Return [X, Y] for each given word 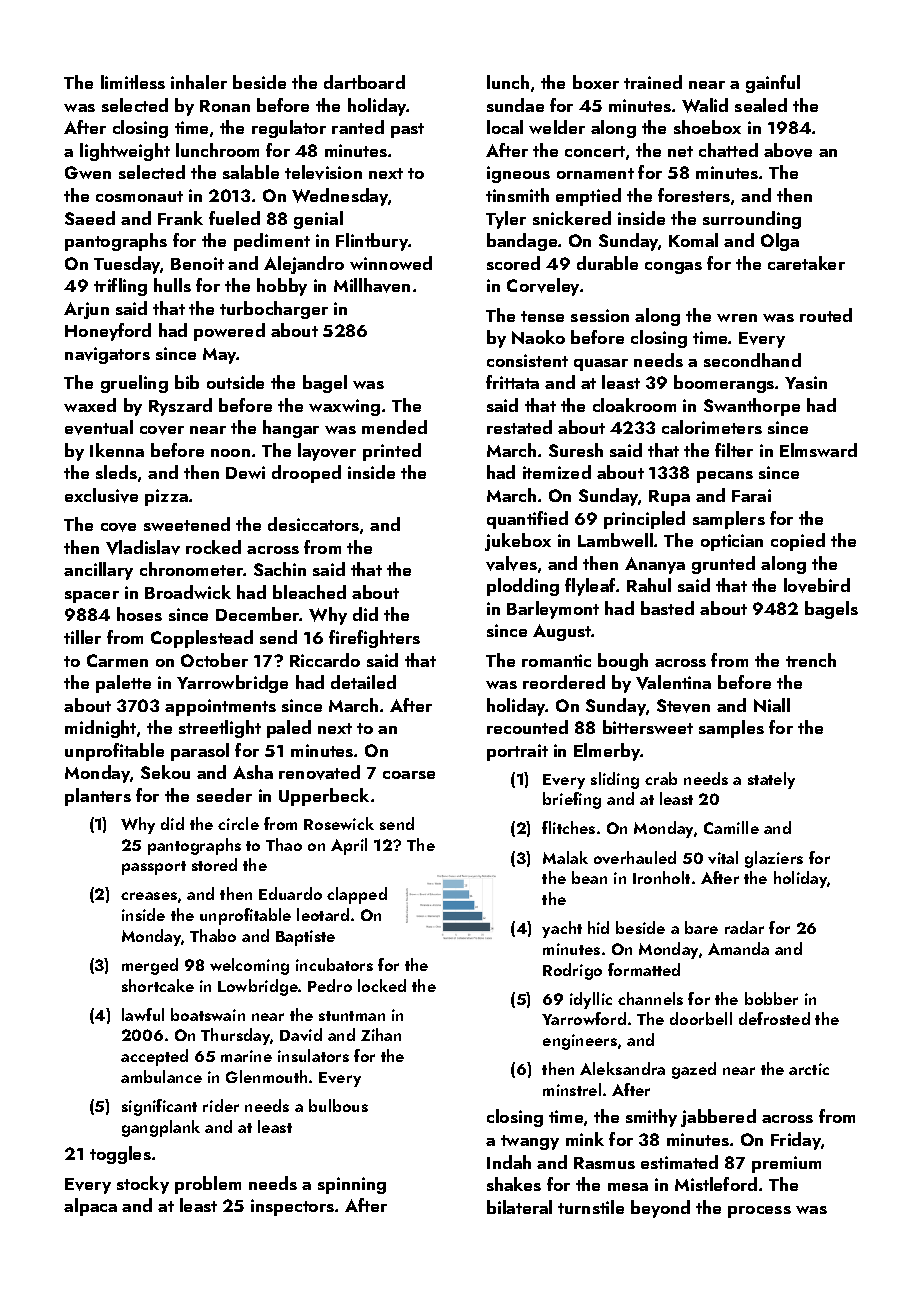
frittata [512, 382]
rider [221, 1105]
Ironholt [661, 877]
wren [737, 318]
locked [382, 985]
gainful [773, 84]
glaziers [774, 859]
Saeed [90, 218]
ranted [358, 127]
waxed [90, 405]
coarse [409, 775]
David [301, 1034]
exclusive [101, 495]
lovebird [817, 585]
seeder [224, 795]
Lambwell [615, 540]
